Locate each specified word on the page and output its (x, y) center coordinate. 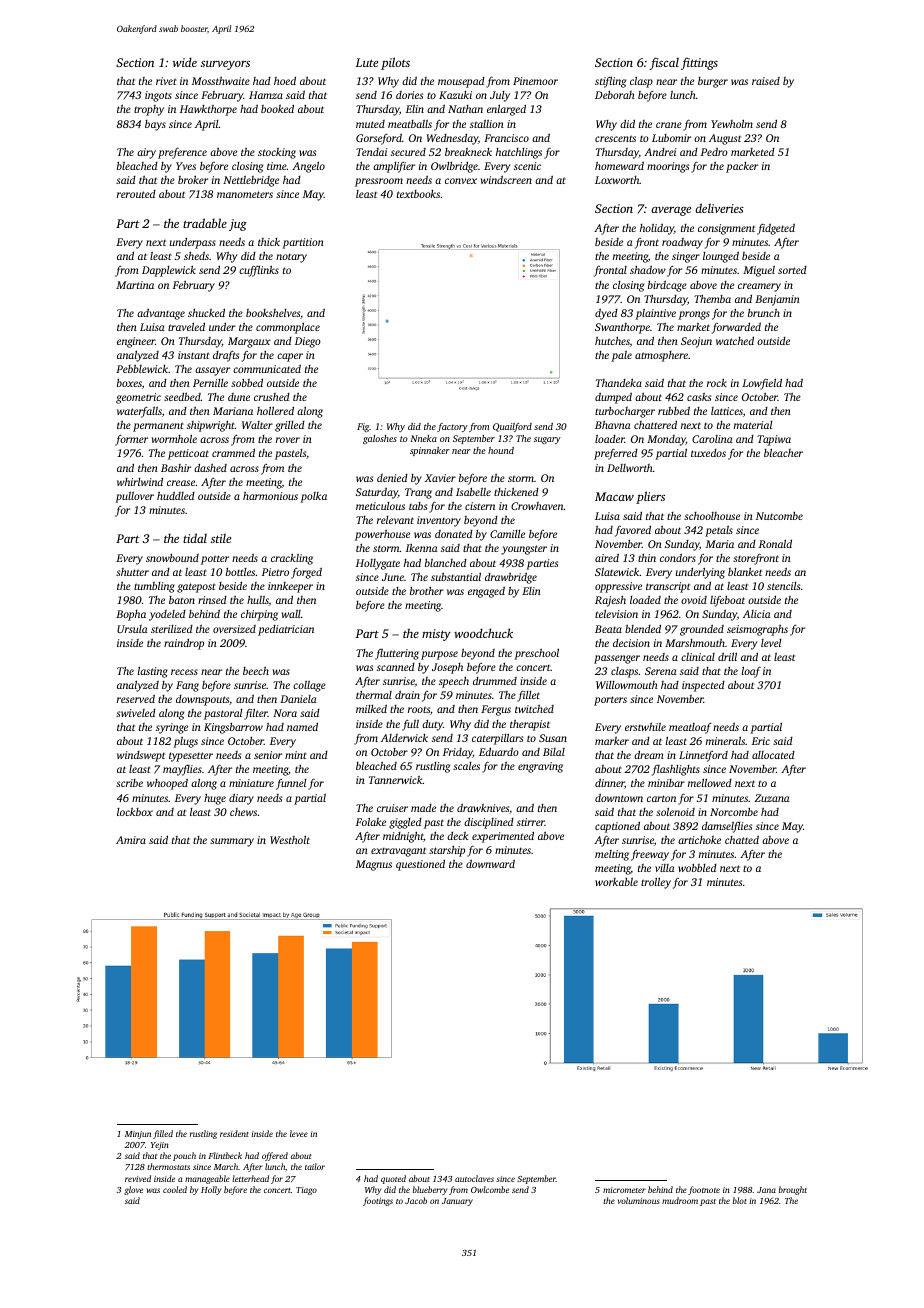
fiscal (664, 63)
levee (299, 1133)
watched (735, 341)
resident (234, 1133)
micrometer (624, 1190)
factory (452, 427)
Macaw (614, 496)
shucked (206, 313)
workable (616, 882)
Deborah (615, 95)
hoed (285, 81)
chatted (742, 839)
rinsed (212, 600)
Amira (131, 840)
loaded (645, 599)
